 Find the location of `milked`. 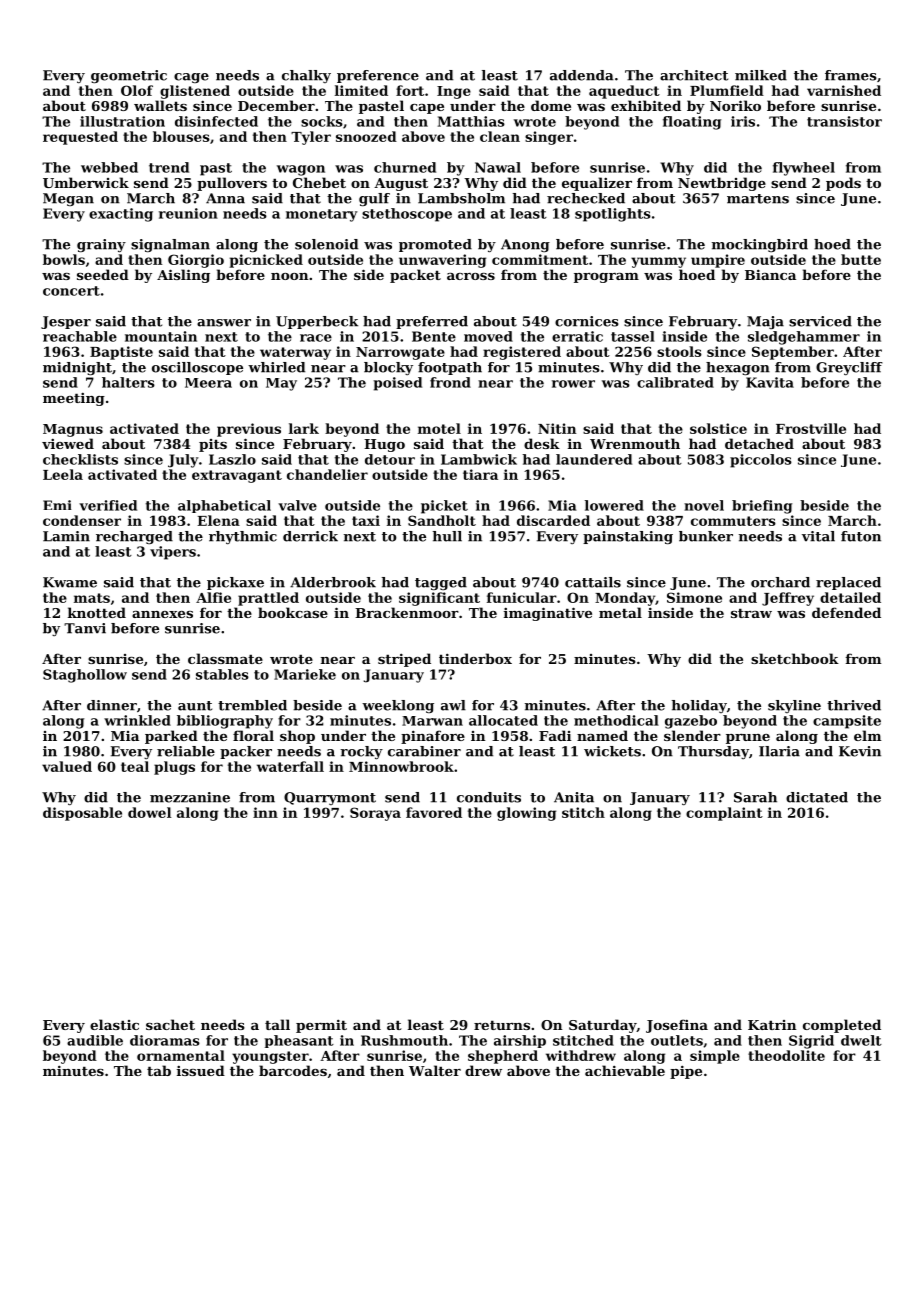

milked is located at coordinates (761, 75).
